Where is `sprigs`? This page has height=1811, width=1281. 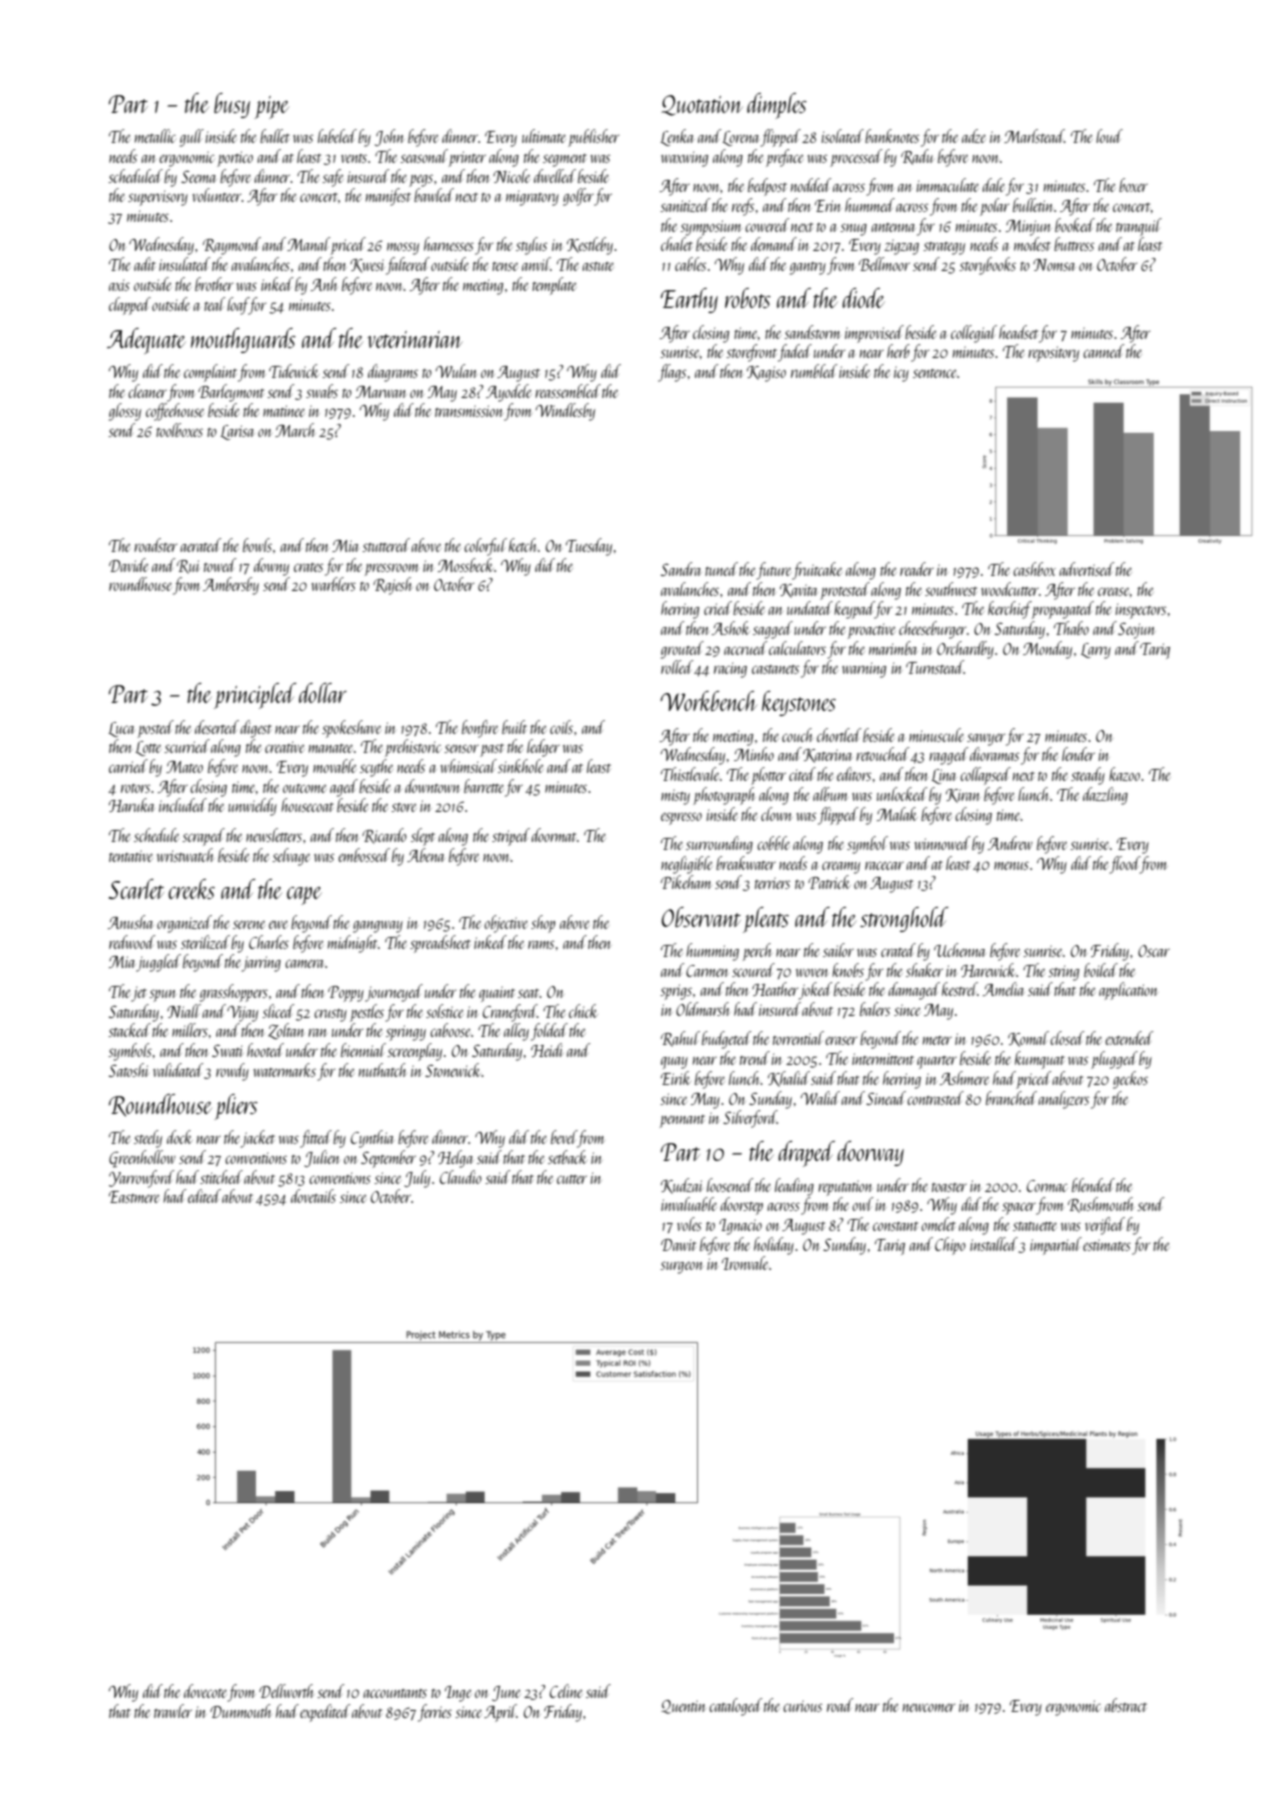
sprigs is located at coordinates (676, 992).
